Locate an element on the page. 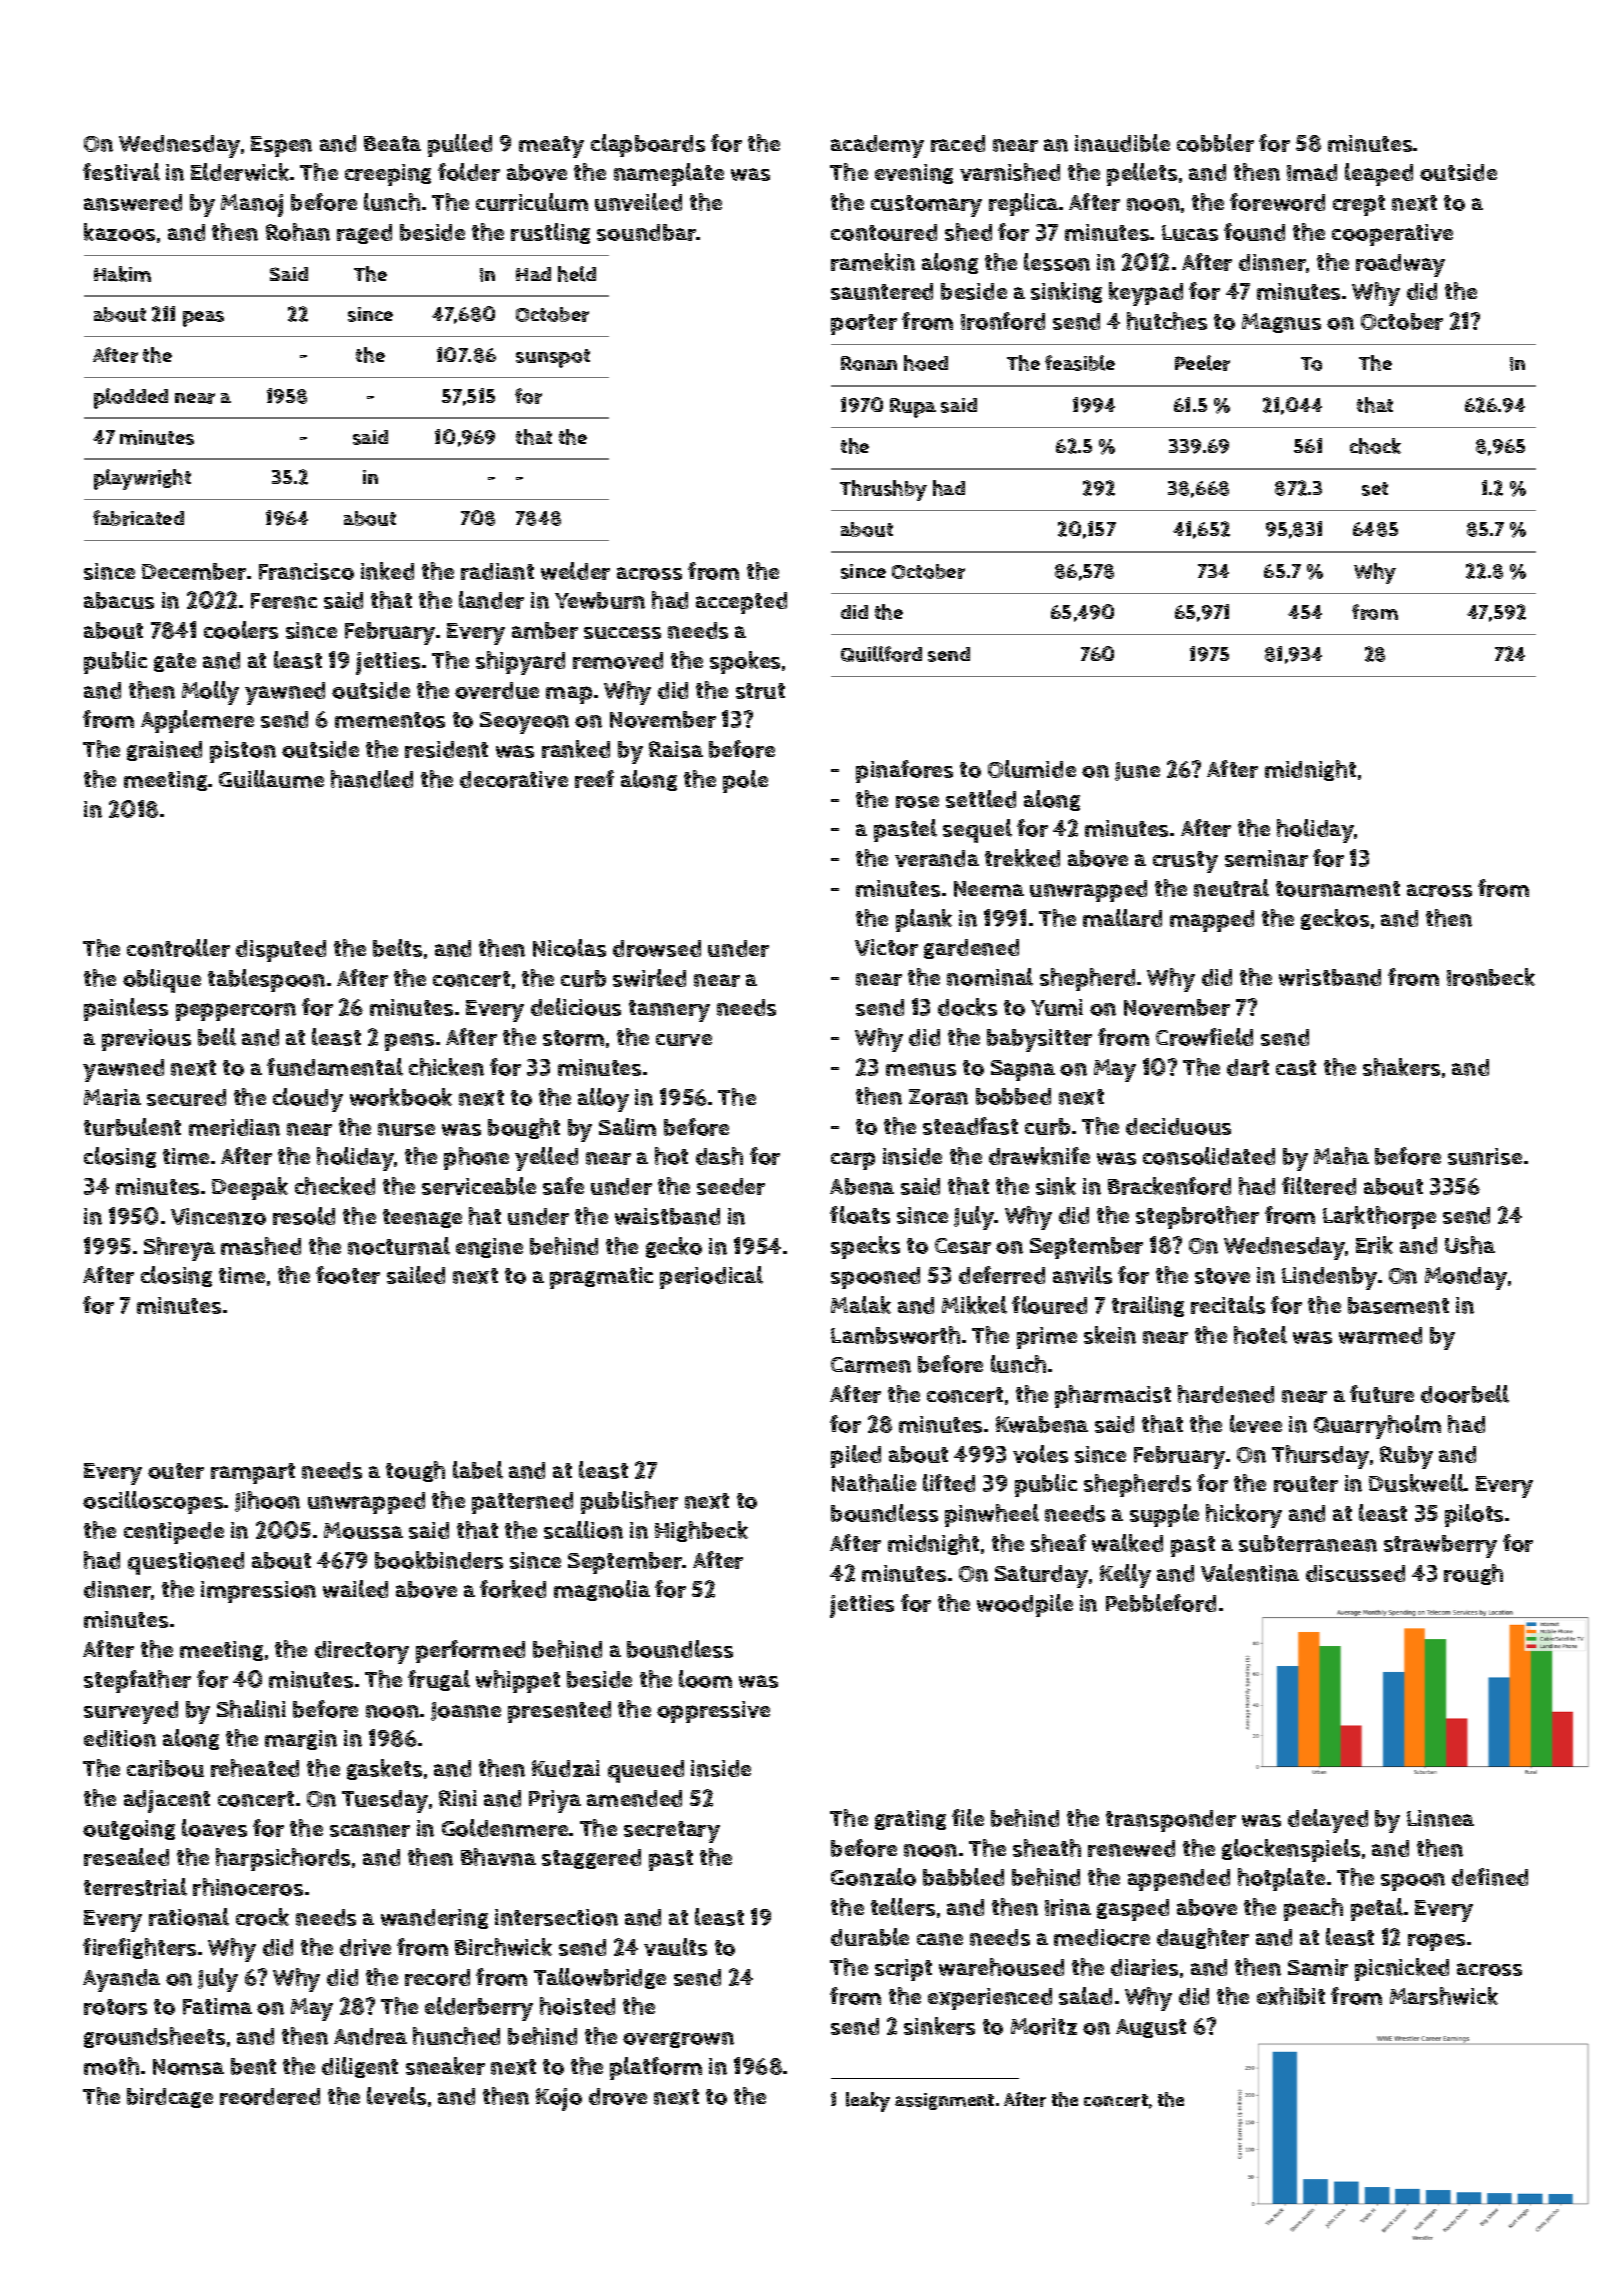 Image resolution: width=1620 pixels, height=2292 pixels. leaped is located at coordinates (1379, 174).
